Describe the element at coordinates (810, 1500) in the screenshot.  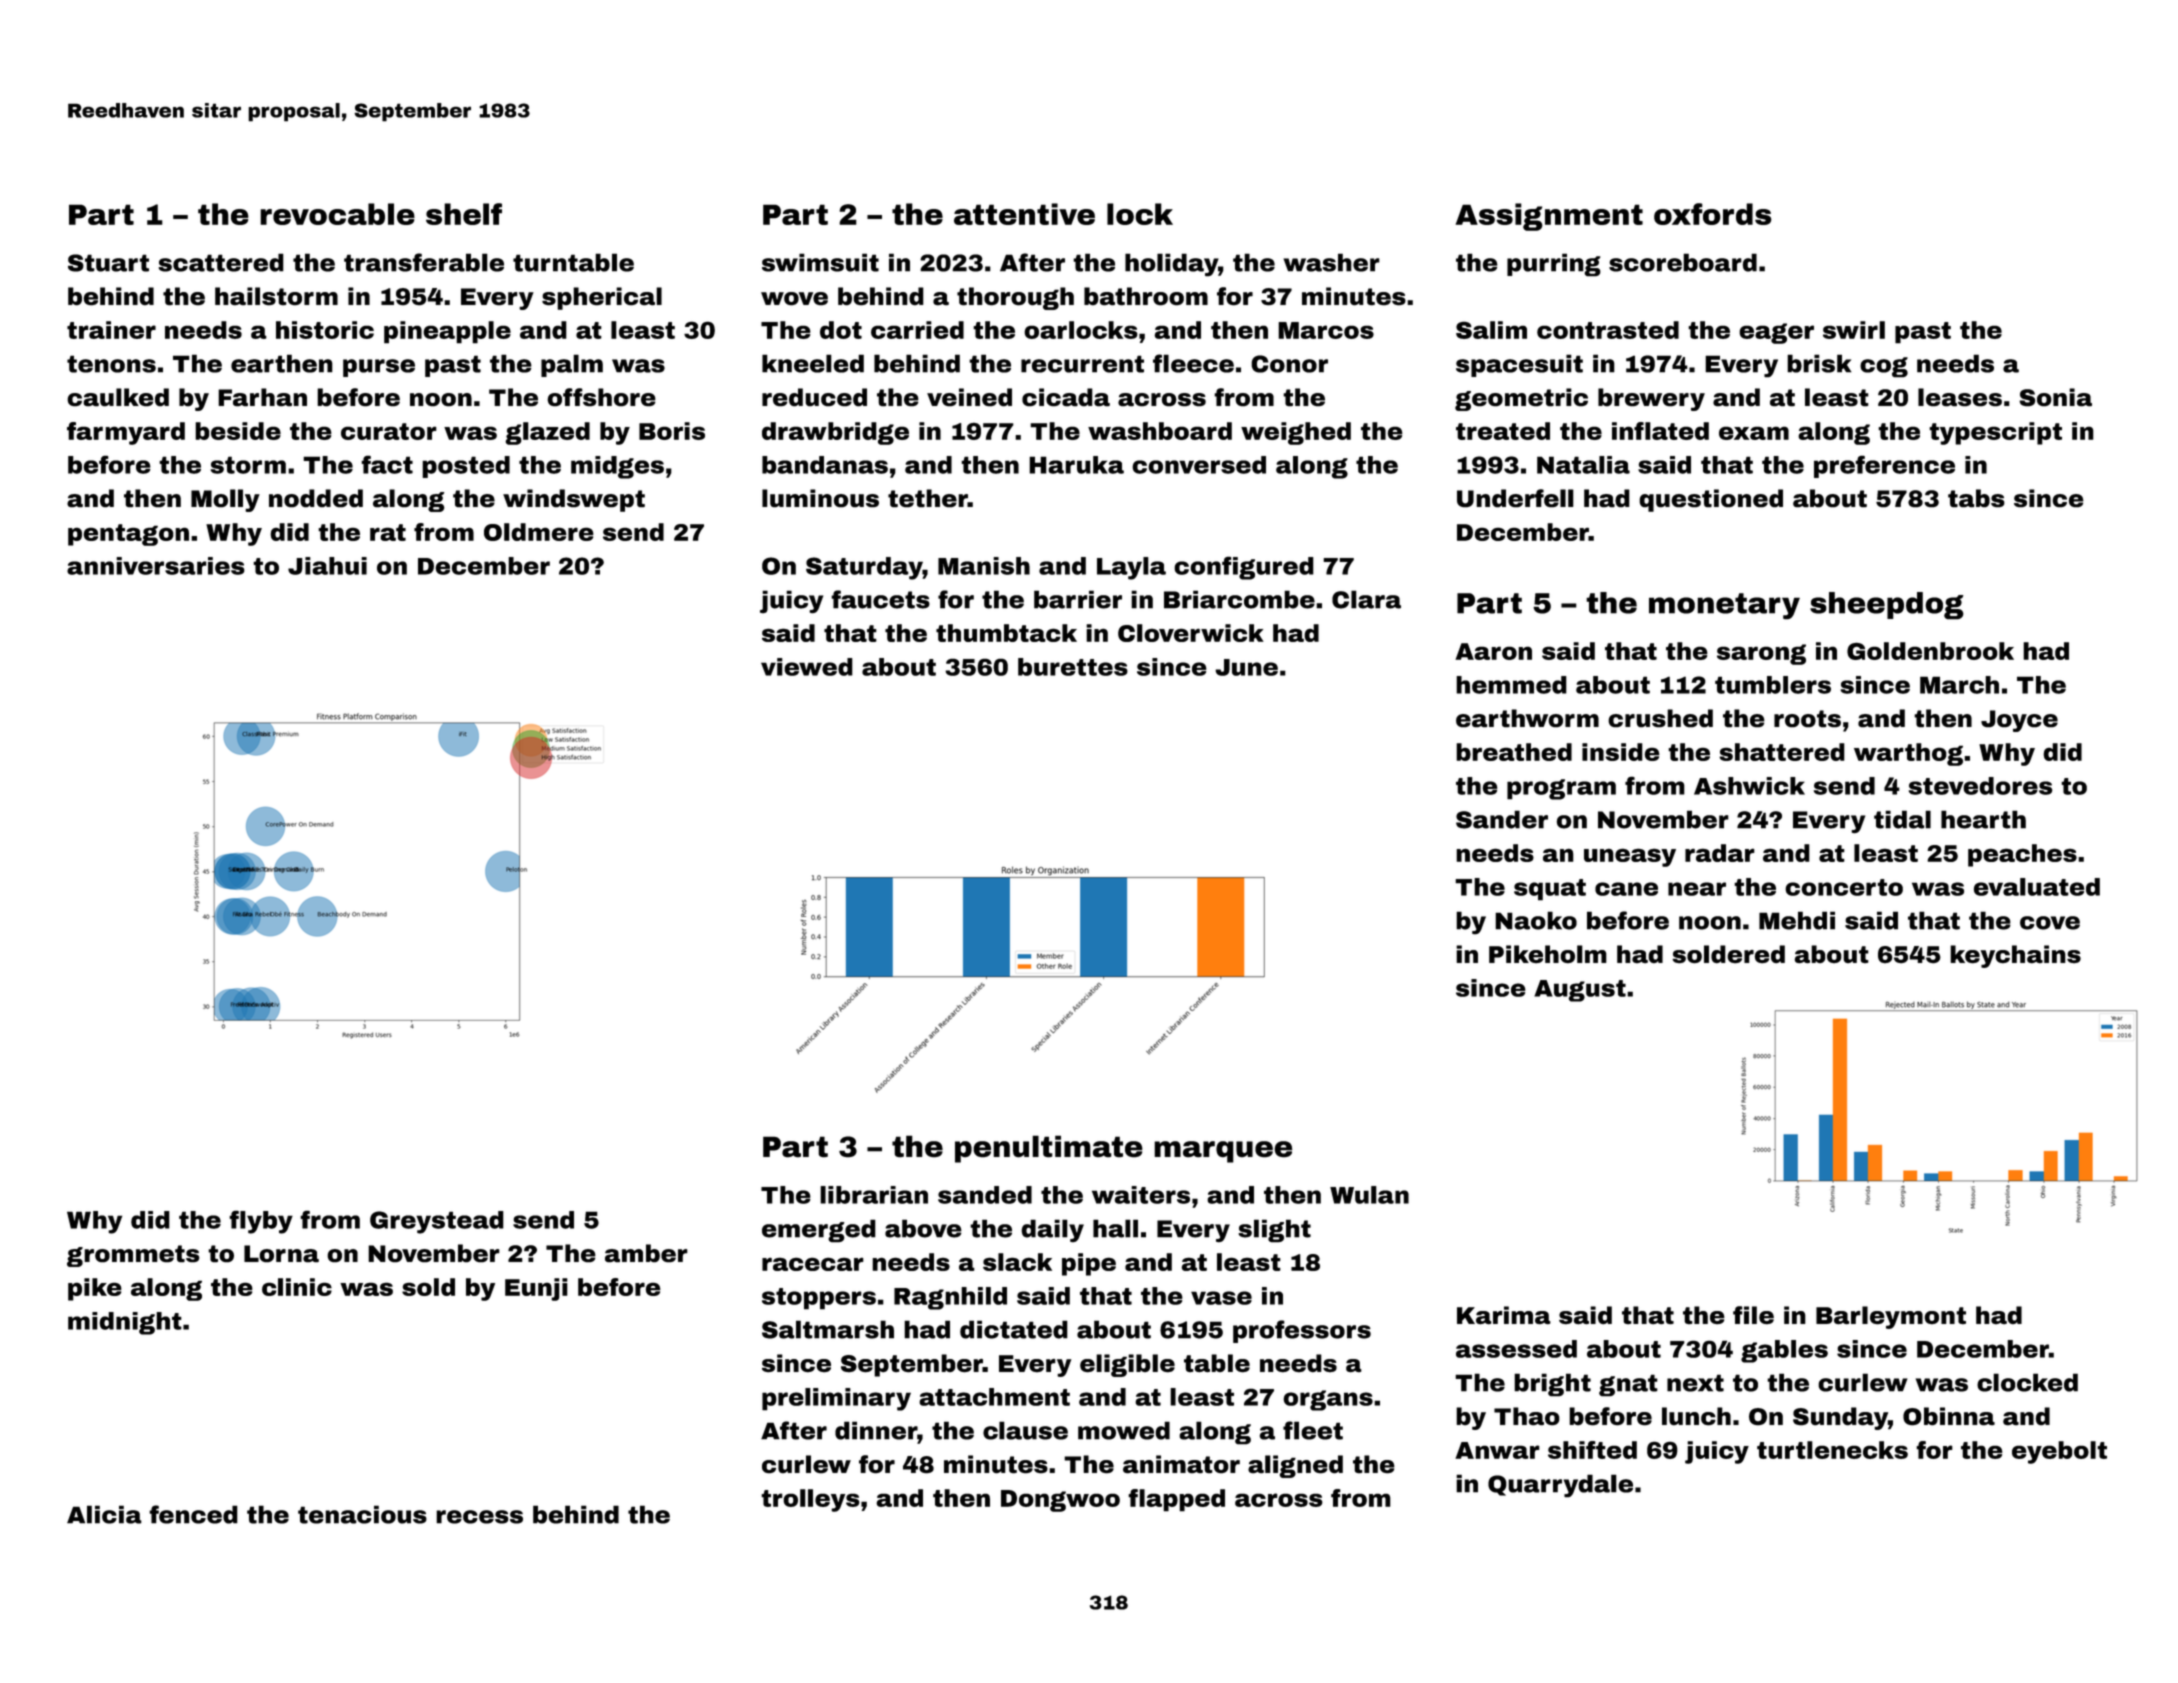
I see `trolleys` at that location.
